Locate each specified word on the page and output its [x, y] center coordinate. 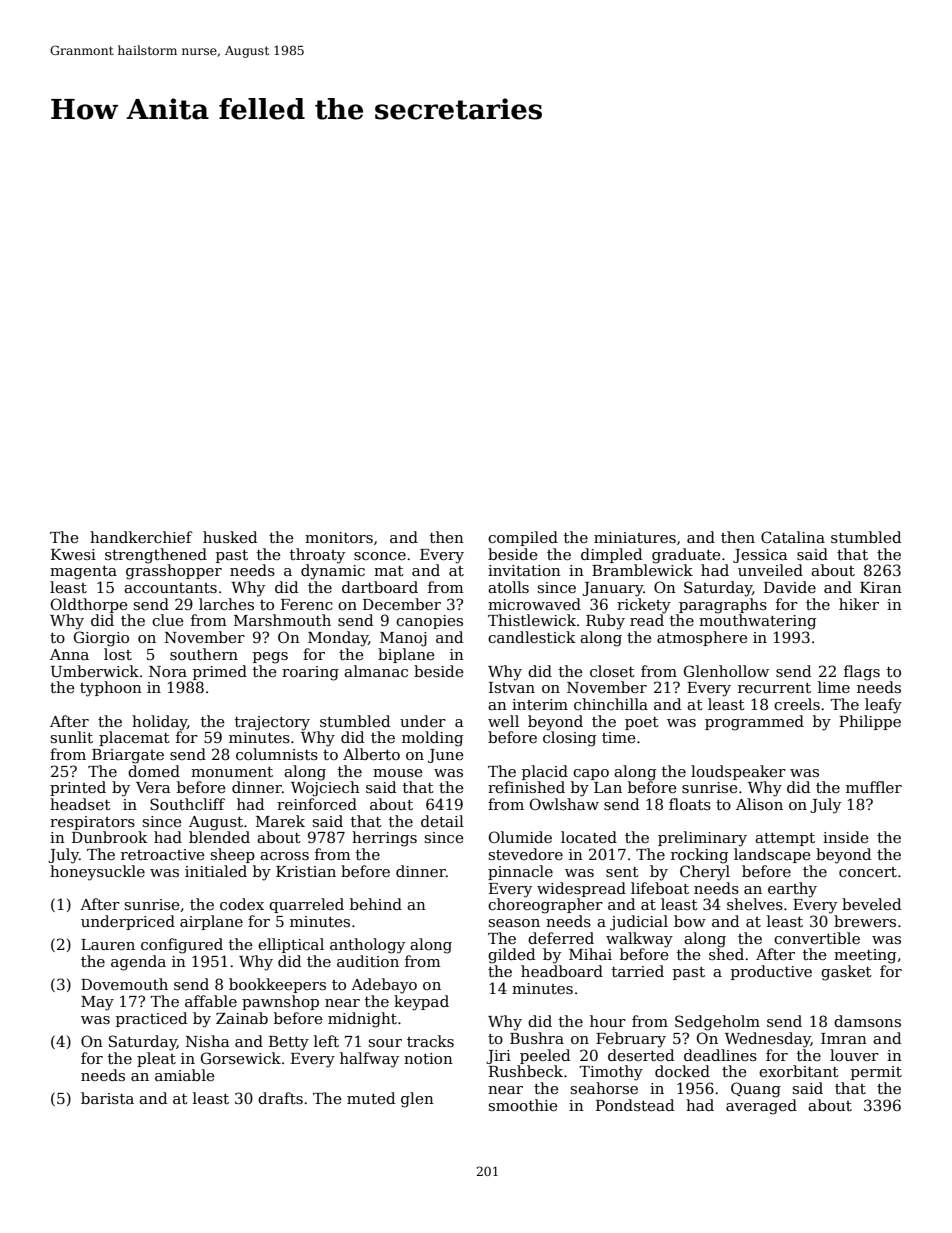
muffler [874, 787]
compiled [523, 538]
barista [107, 1098]
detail [442, 821]
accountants [170, 588]
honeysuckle [97, 873]
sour [385, 1043]
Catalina [793, 537]
